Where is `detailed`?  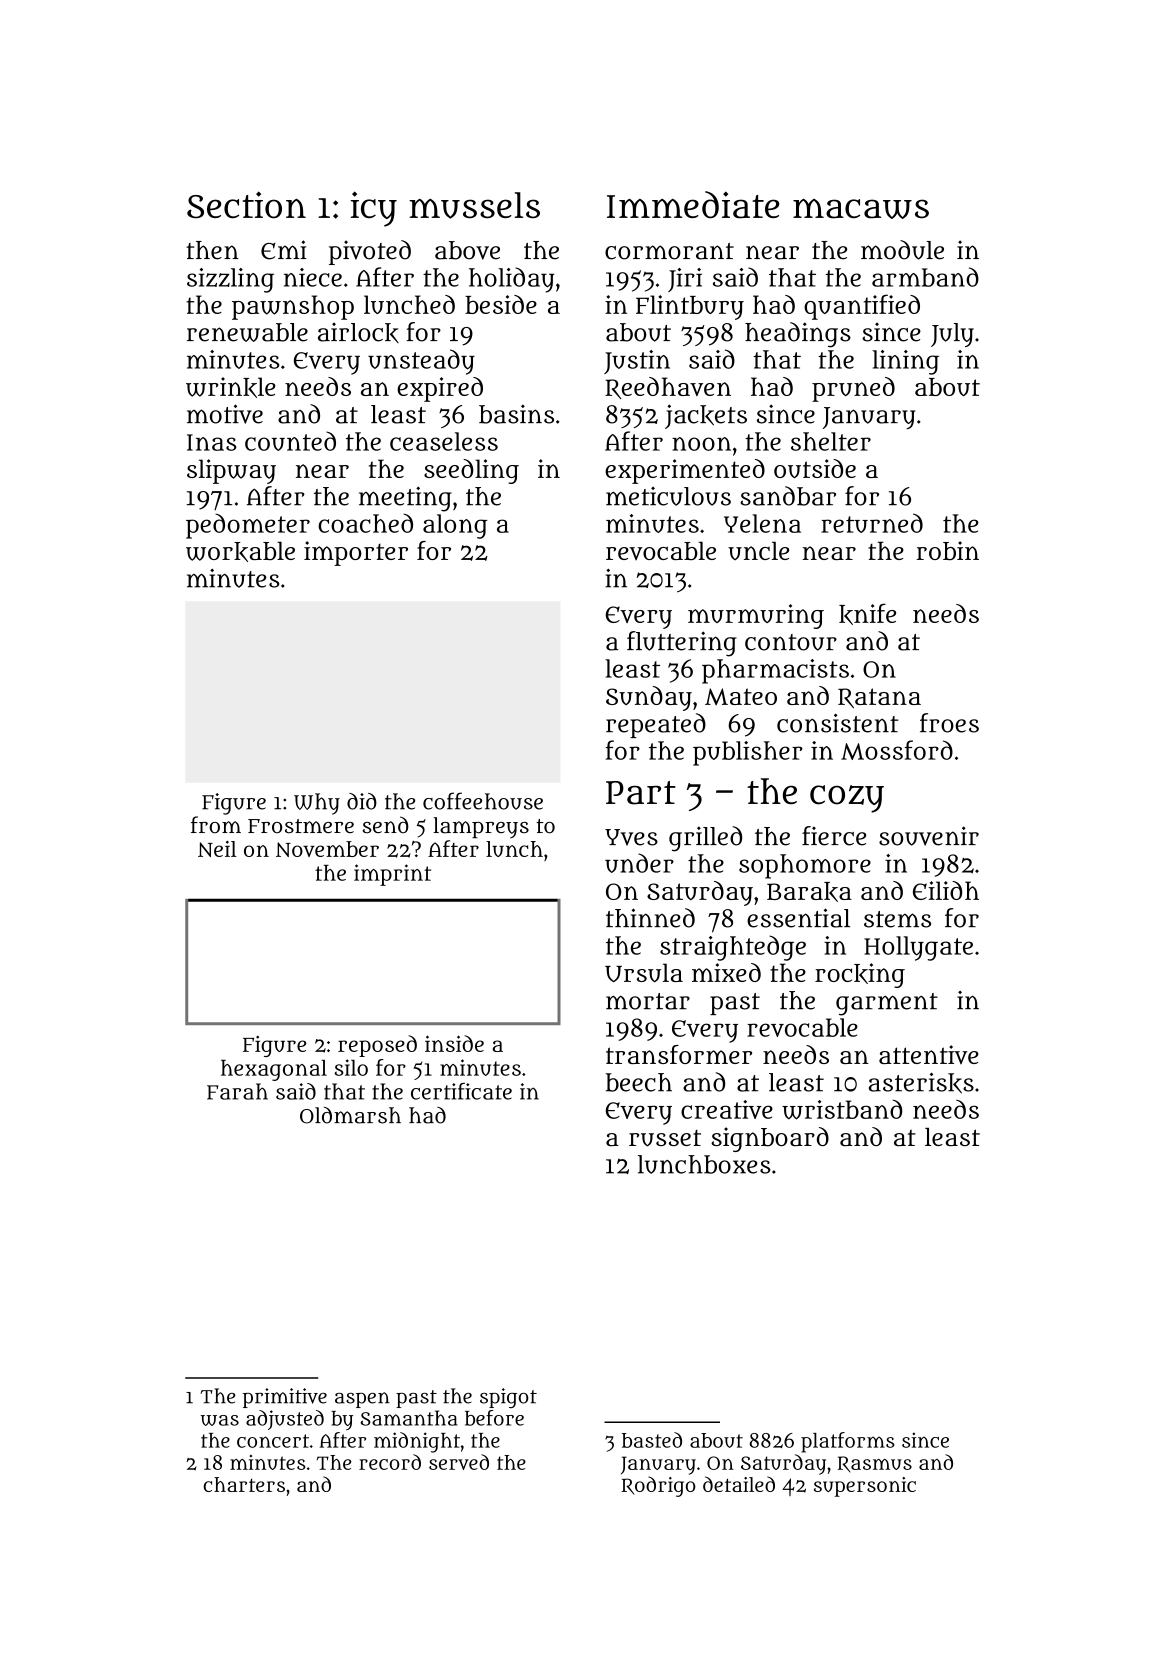 detailed is located at coordinates (739, 1484).
